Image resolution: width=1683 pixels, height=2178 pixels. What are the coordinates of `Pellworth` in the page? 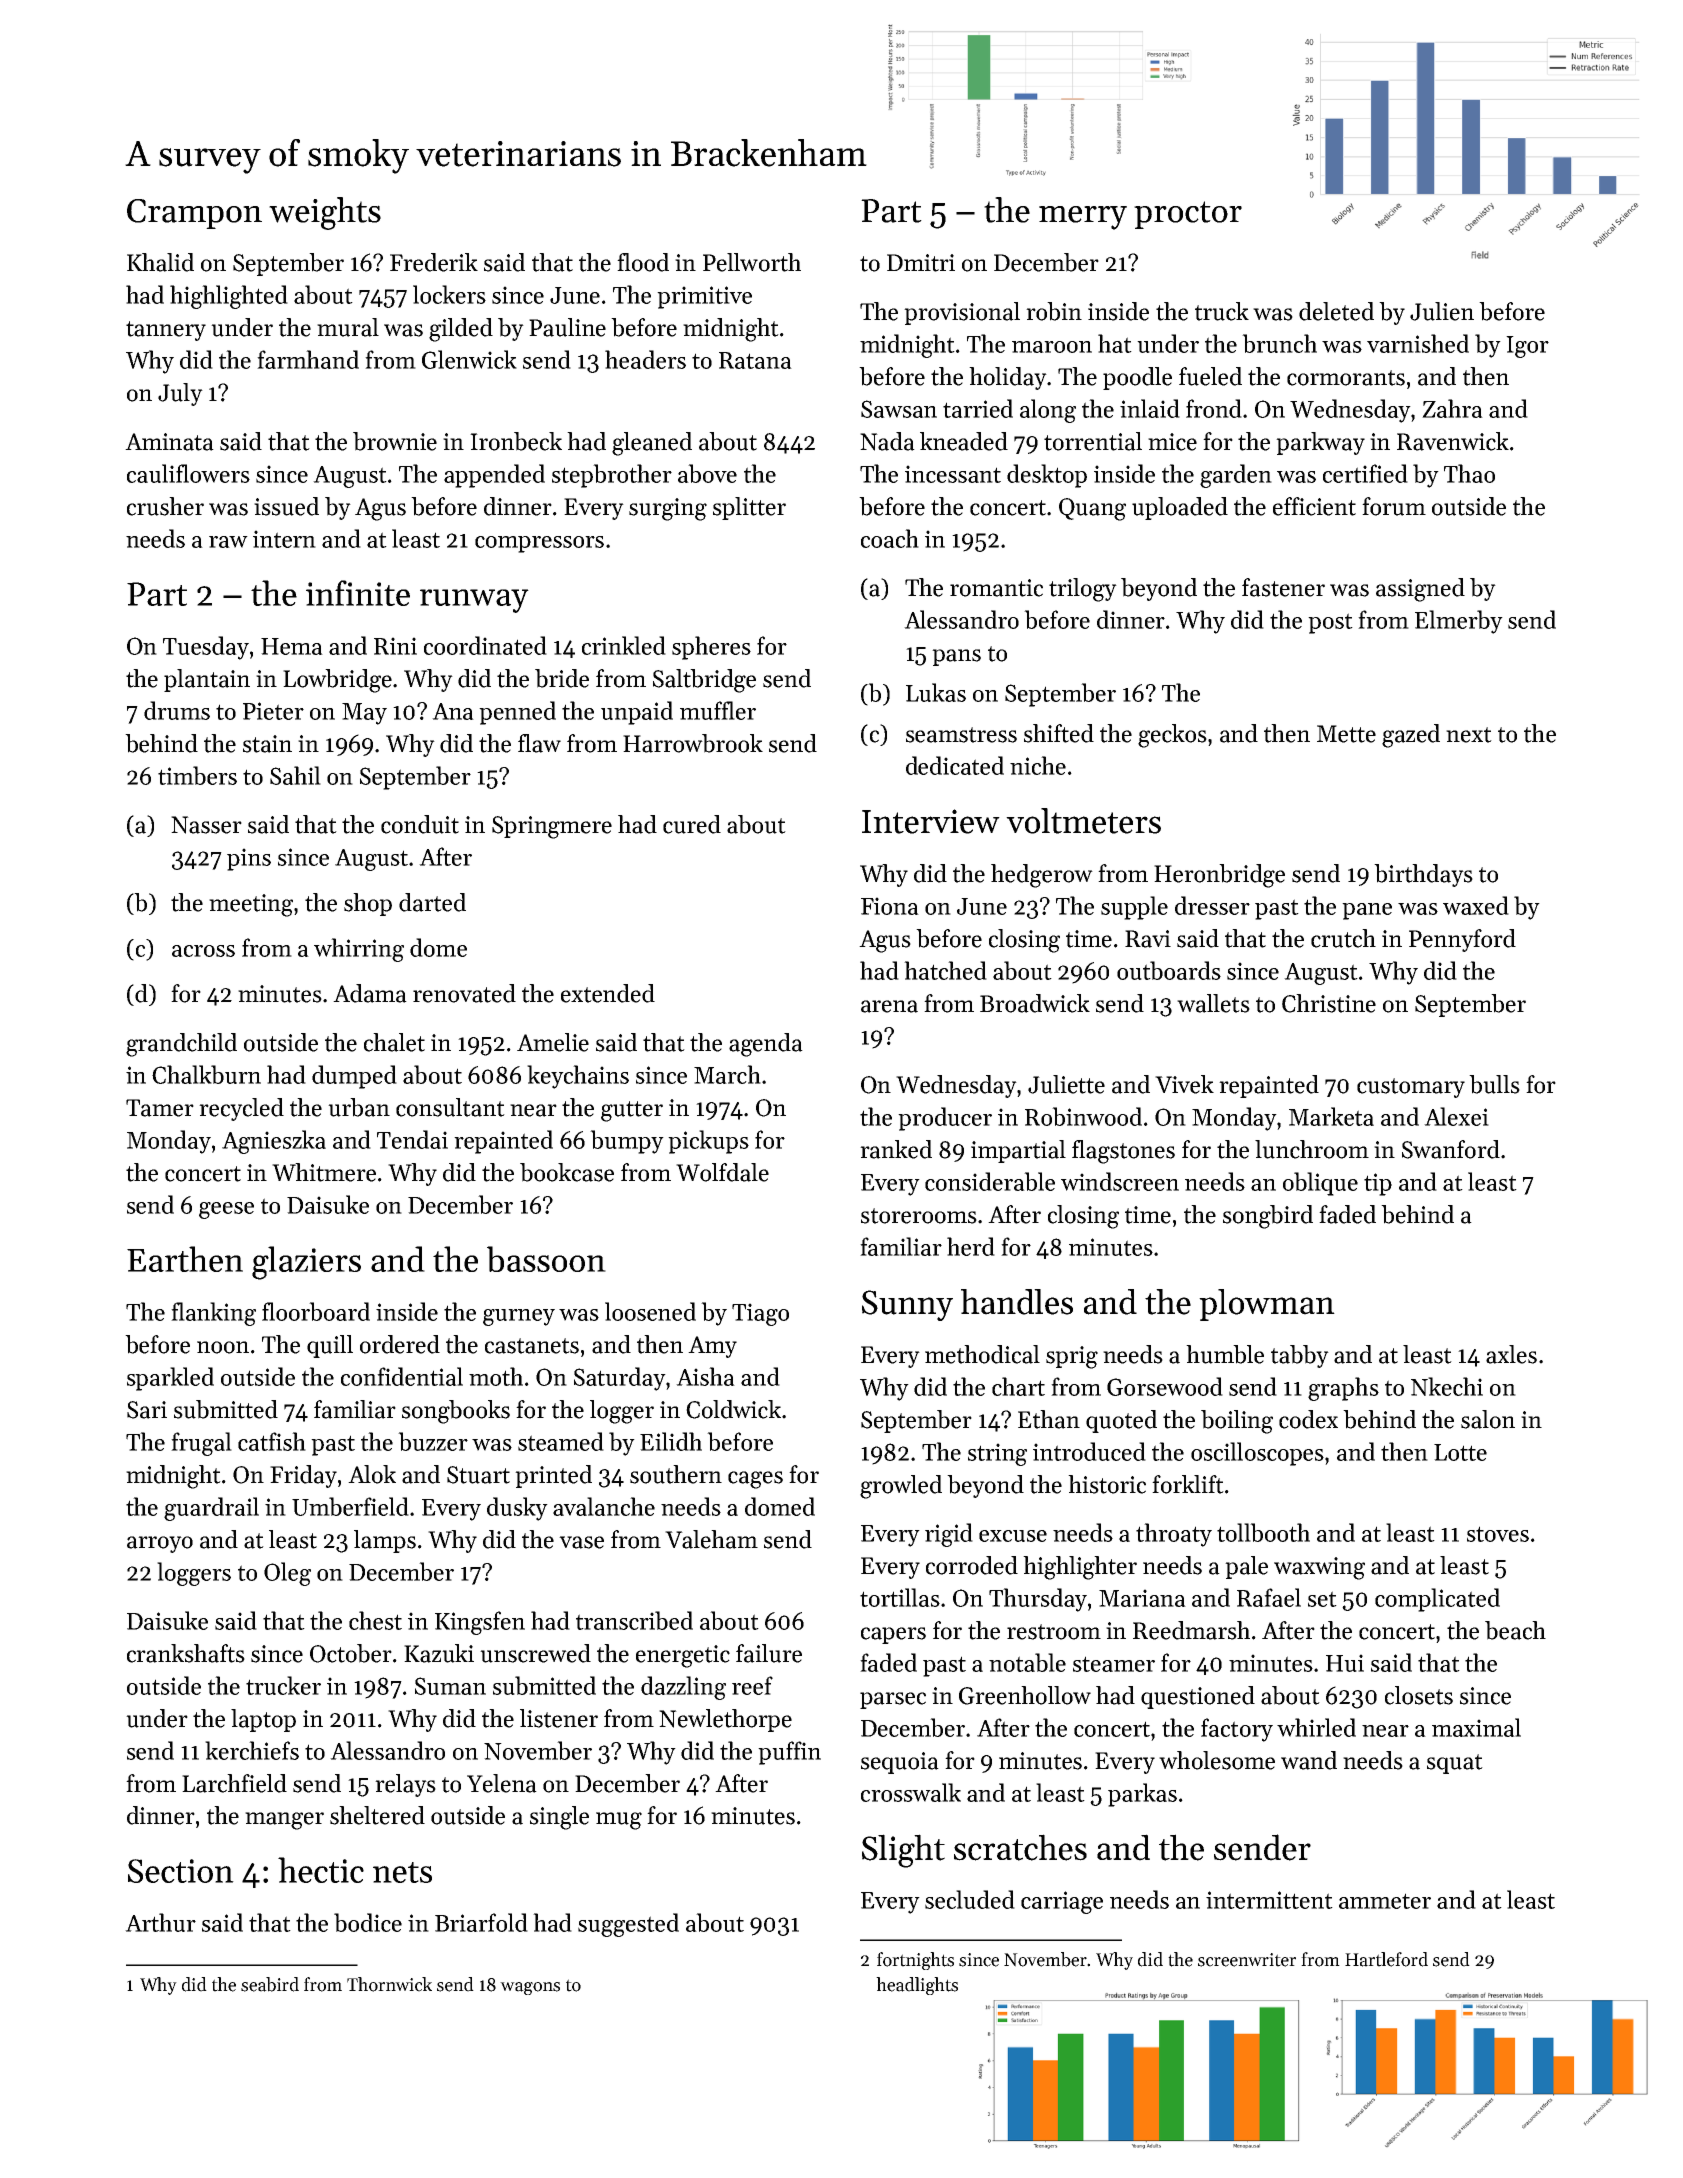 It's located at (752, 262).
